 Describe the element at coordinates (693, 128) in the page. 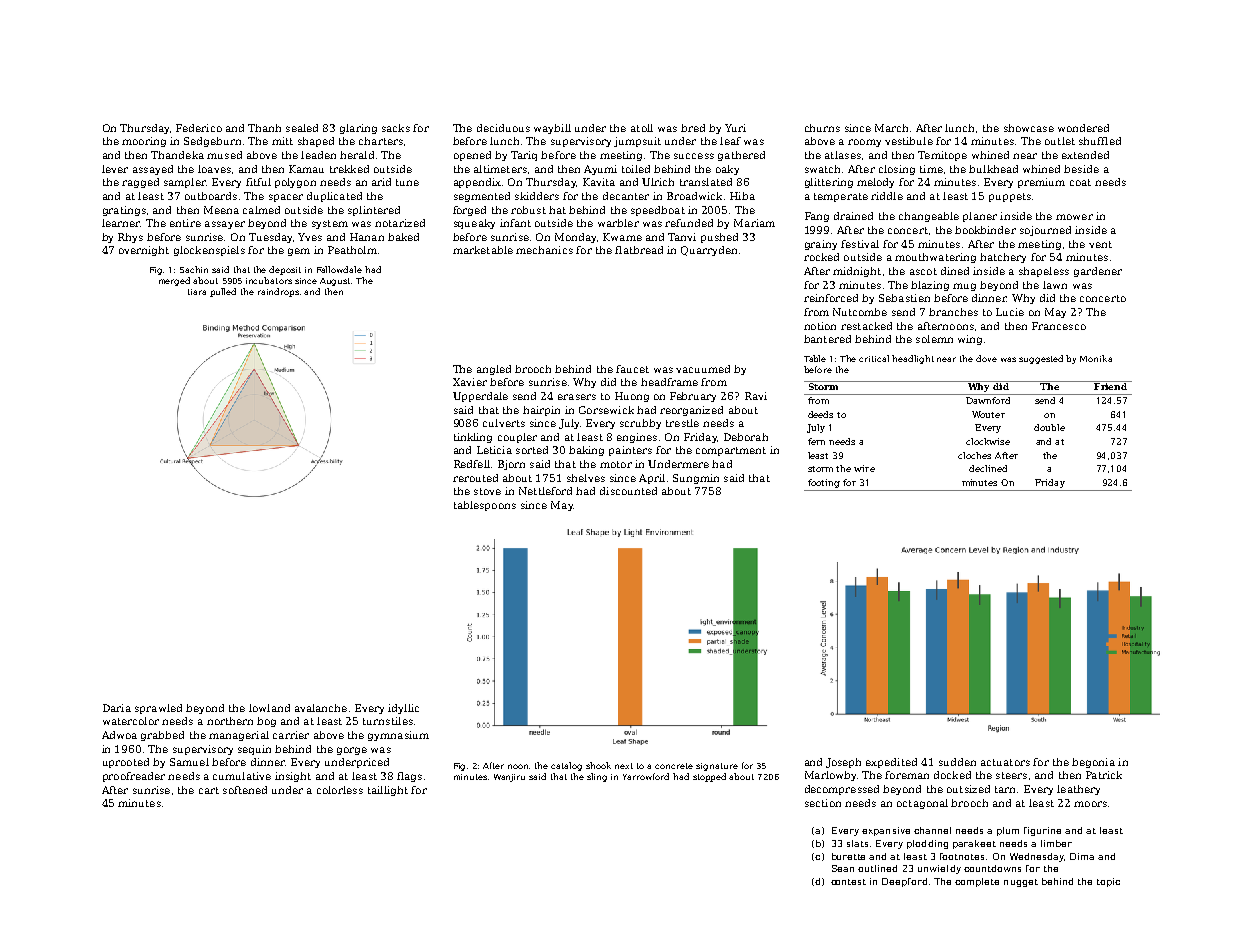

I see `bred` at that location.
